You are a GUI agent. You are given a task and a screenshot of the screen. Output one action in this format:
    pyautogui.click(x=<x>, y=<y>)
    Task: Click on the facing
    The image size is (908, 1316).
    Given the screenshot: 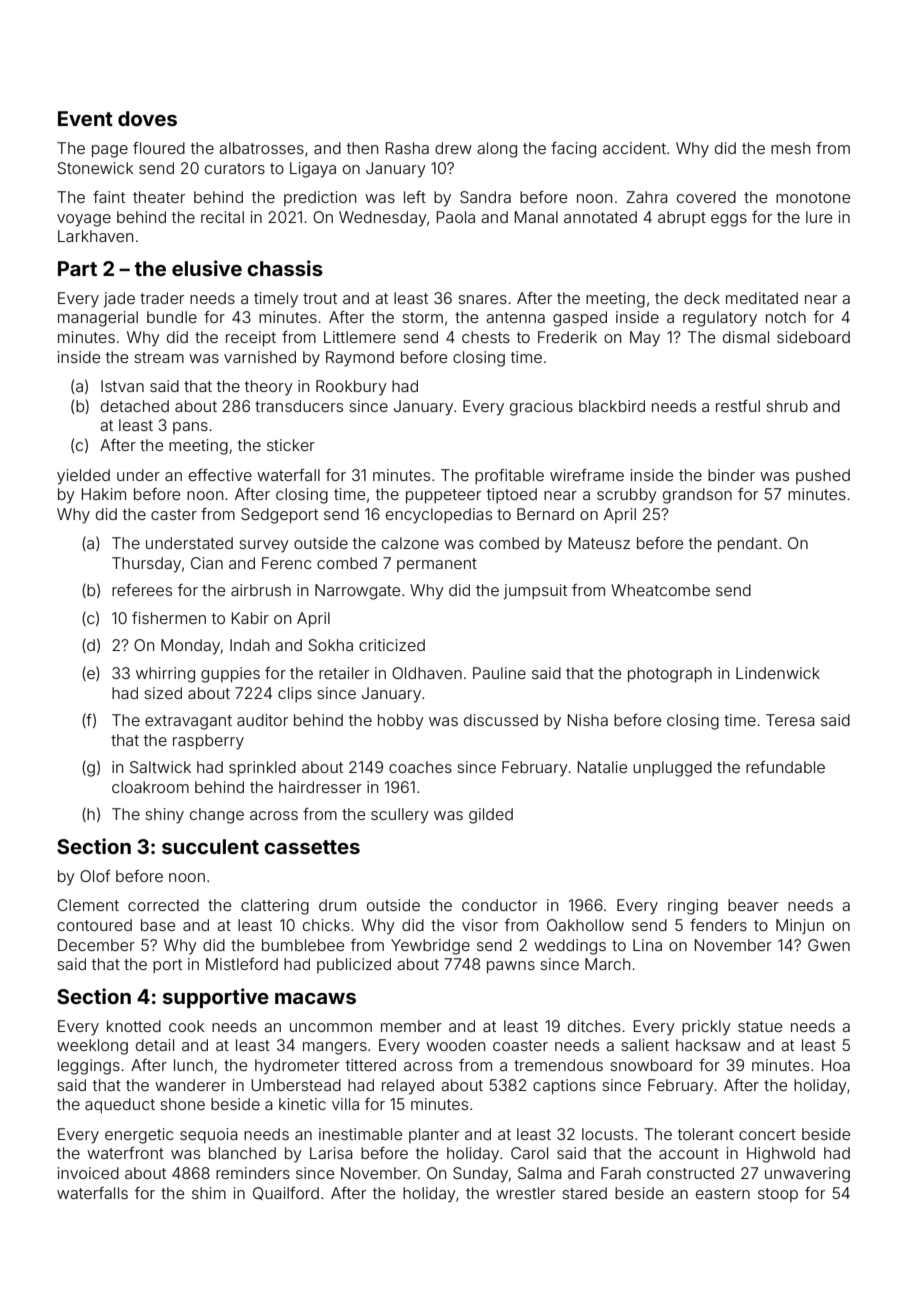 What is the action you would take?
    pyautogui.click(x=573, y=150)
